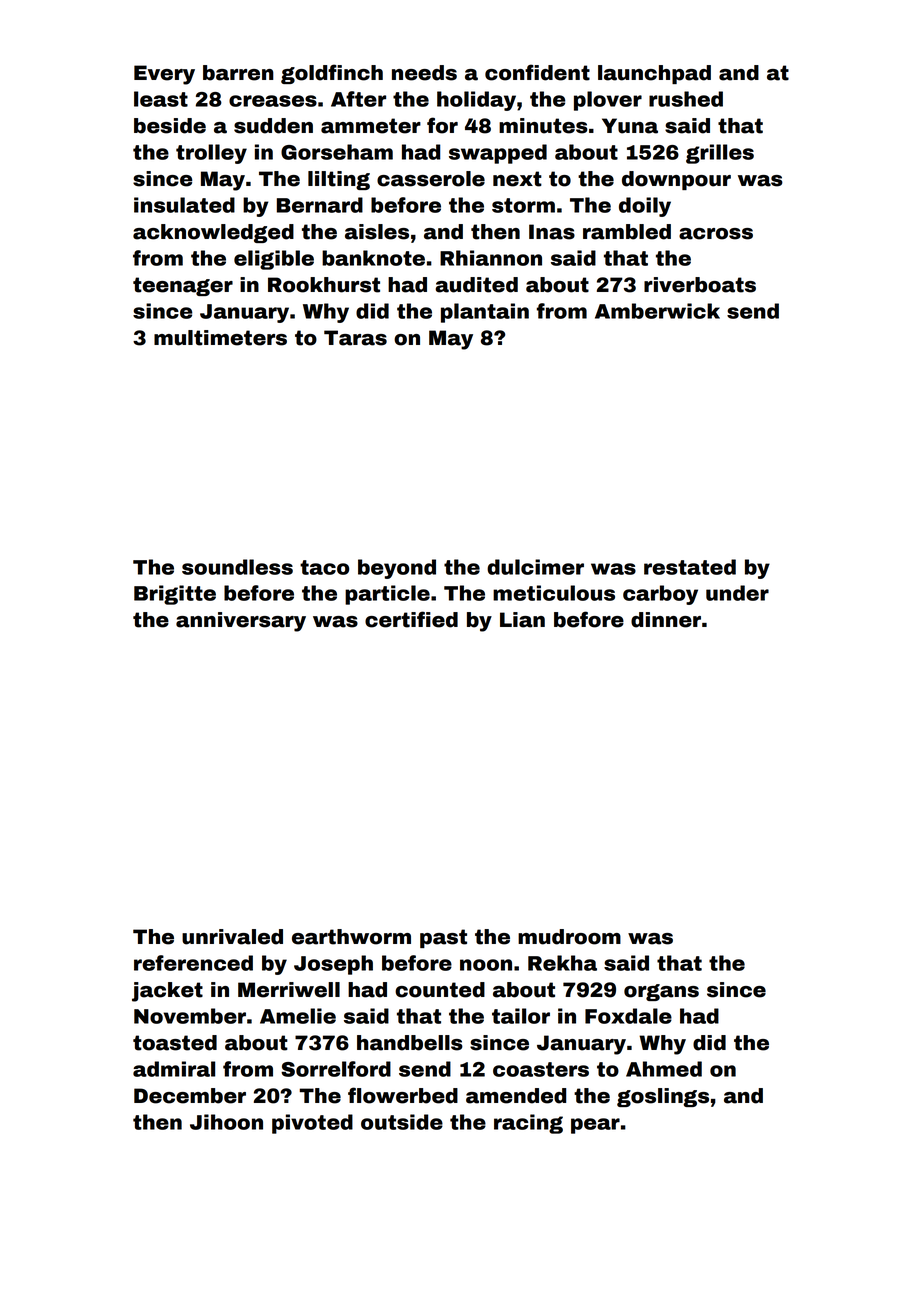 This screenshot has width=924, height=1311. I want to click on certified, so click(411, 619).
